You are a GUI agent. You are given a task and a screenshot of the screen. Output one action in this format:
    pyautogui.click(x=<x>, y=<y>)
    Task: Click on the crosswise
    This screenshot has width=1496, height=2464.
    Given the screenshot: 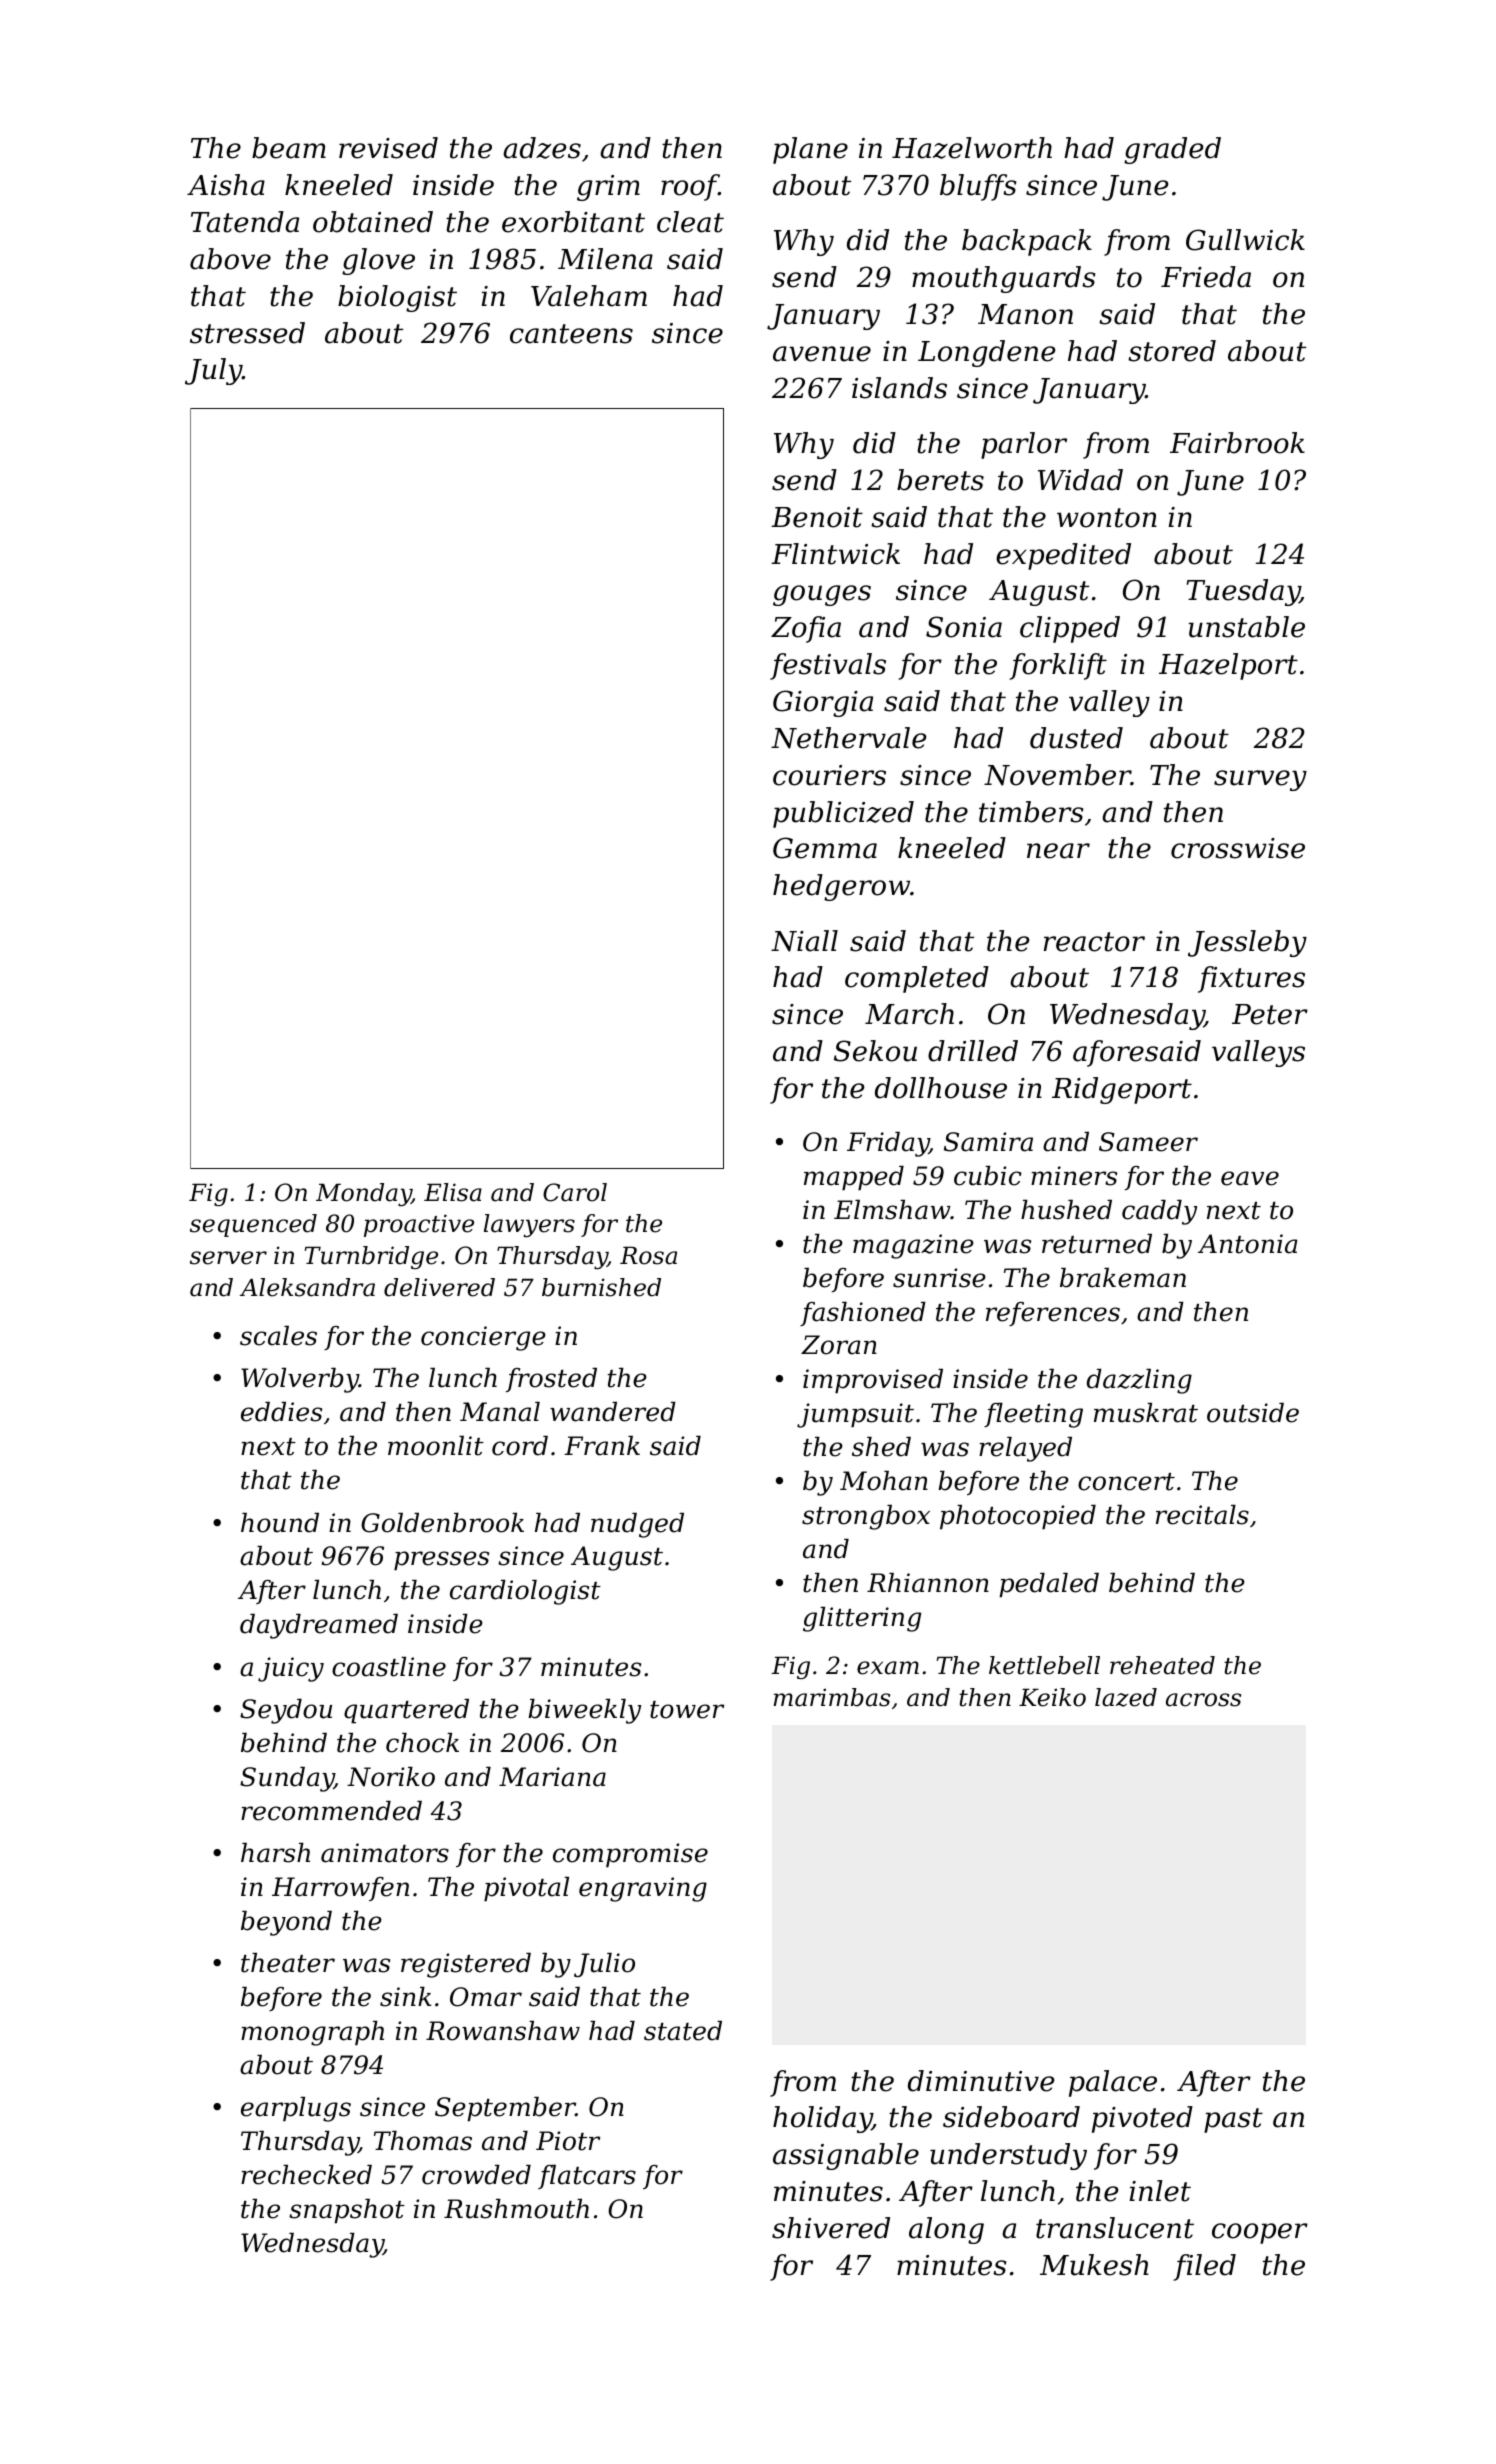 What is the action you would take?
    pyautogui.click(x=1238, y=848)
